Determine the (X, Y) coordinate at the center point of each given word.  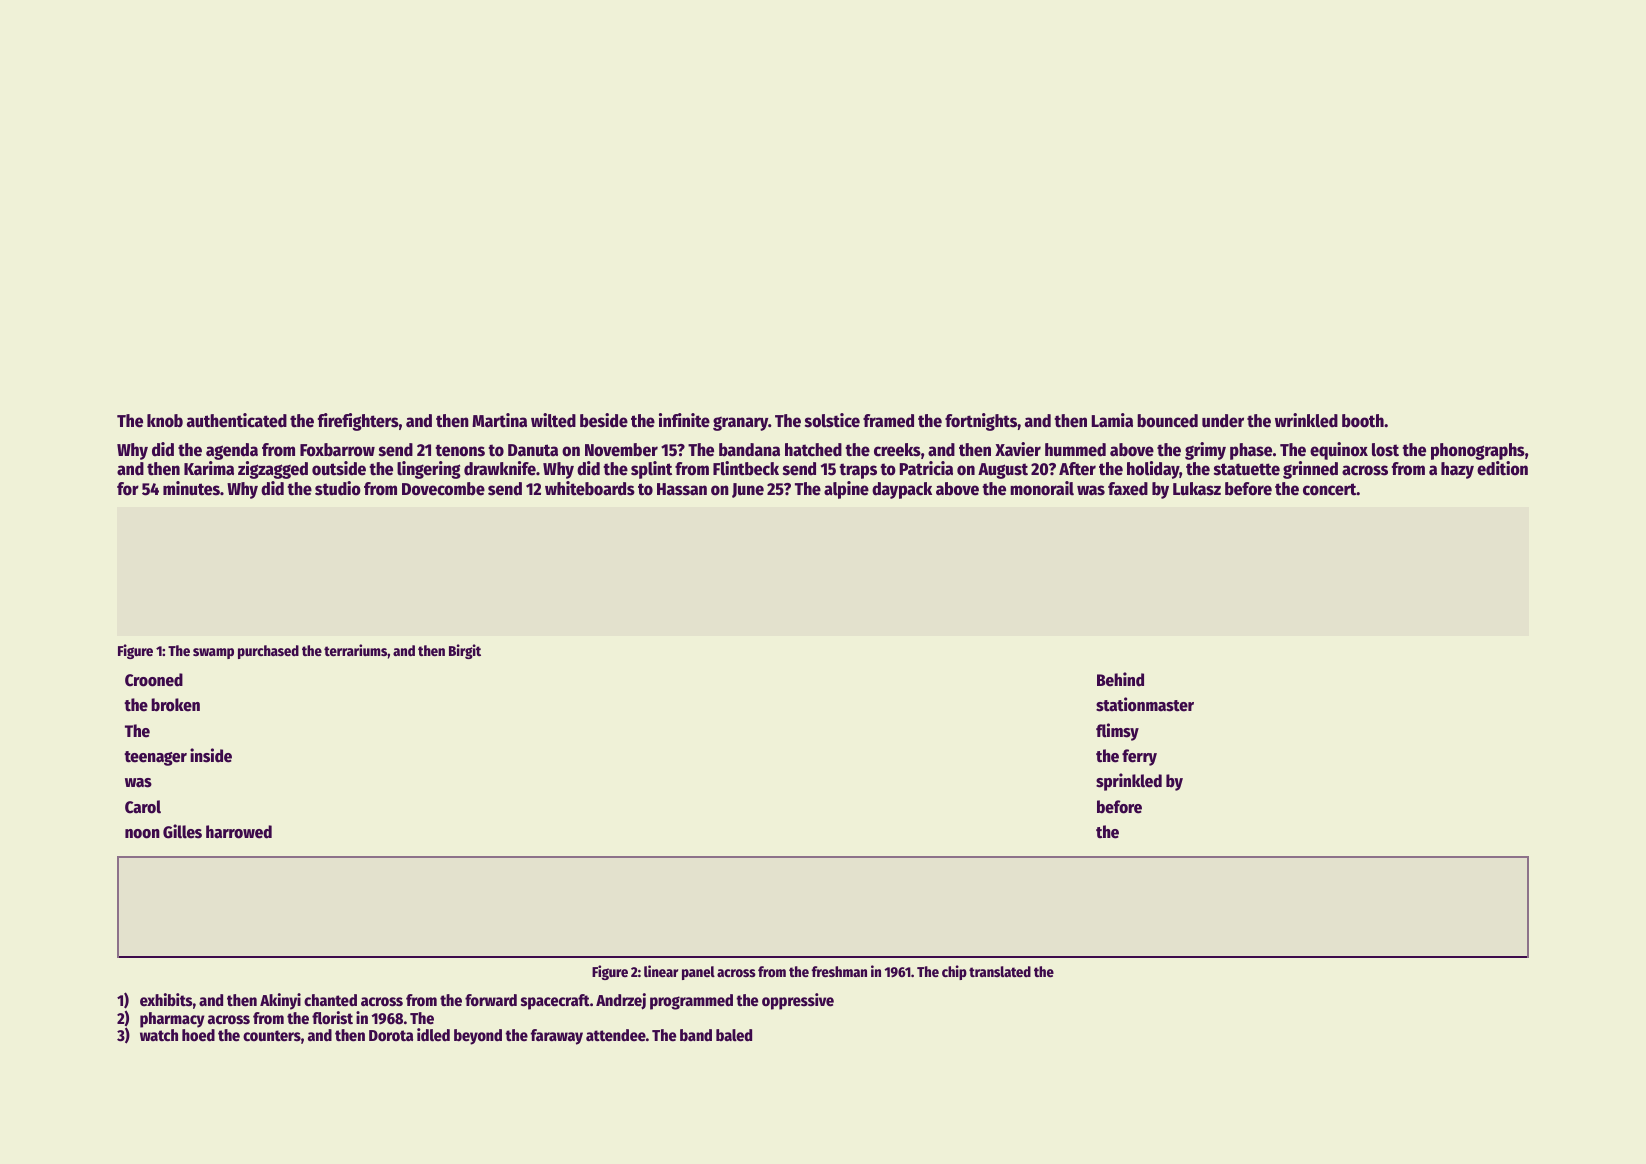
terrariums (355, 650)
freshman (839, 971)
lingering (429, 470)
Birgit (465, 651)
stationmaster (1145, 704)
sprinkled (1129, 782)
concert (1330, 489)
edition (1502, 468)
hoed (198, 1035)
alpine (846, 490)
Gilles (182, 831)
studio (338, 488)
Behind (1120, 679)
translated (1000, 971)
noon (142, 834)
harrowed (239, 832)
